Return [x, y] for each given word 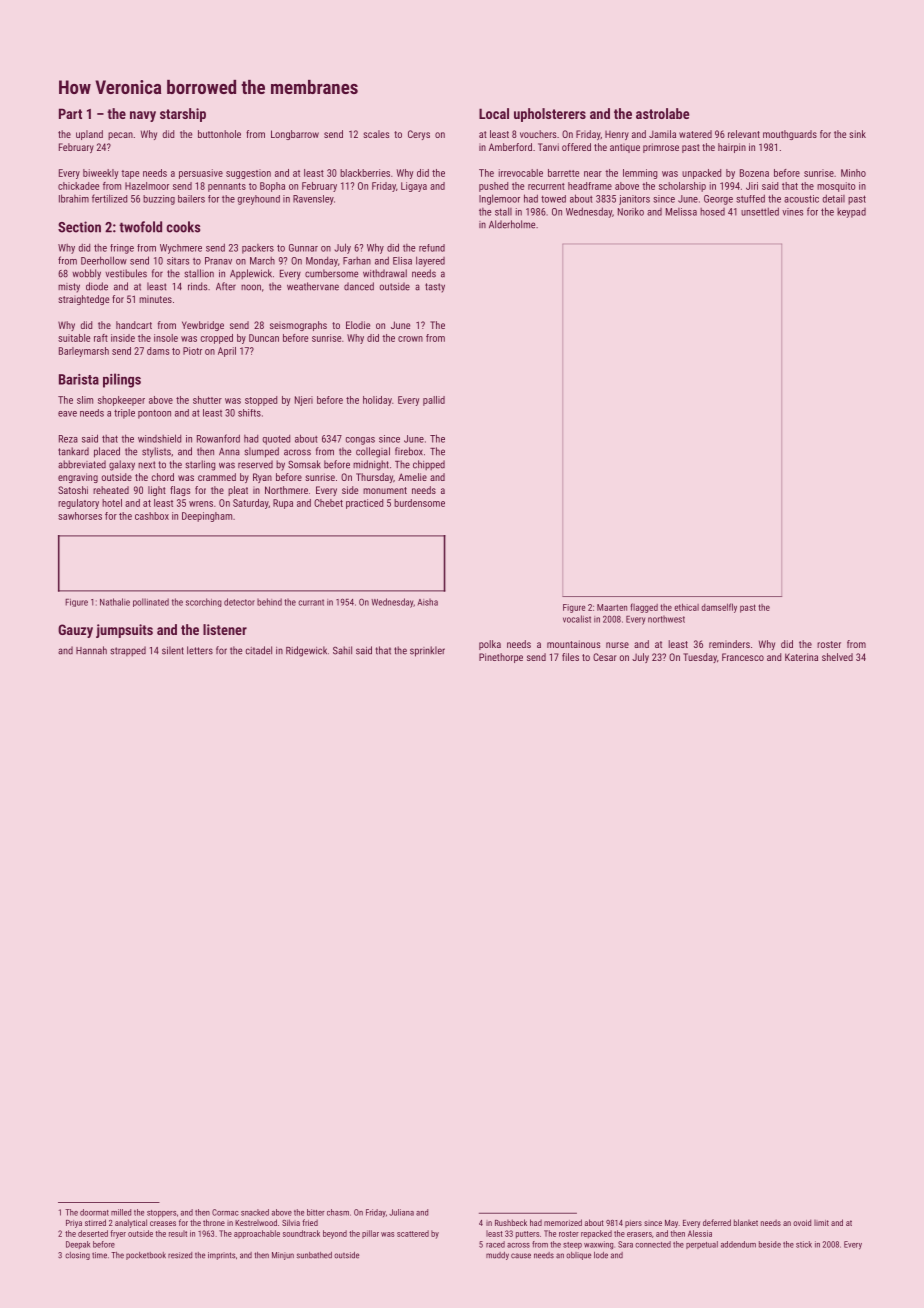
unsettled [760, 211]
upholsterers [550, 115]
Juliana [401, 1212]
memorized [563, 1222]
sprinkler [427, 651]
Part [70, 113]
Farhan [357, 261]
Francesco [743, 657]
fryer [118, 1234]
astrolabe [662, 113]
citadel [258, 650]
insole [166, 338]
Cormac [225, 1212]
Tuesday [700, 658]
